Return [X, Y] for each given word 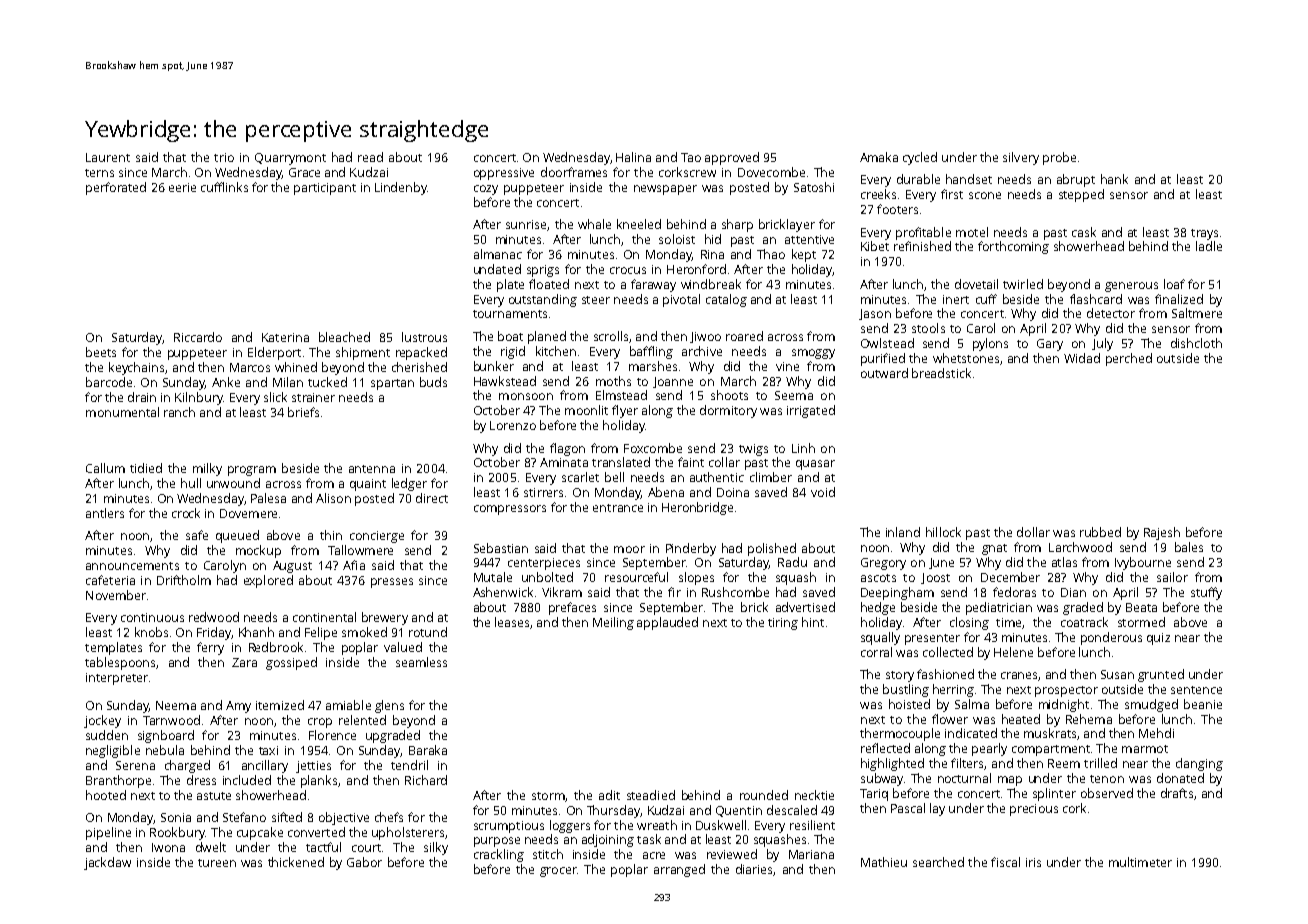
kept [804, 255]
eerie [182, 187]
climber [771, 477]
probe [1059, 158]
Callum [105, 468]
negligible [113, 751]
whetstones [966, 358]
